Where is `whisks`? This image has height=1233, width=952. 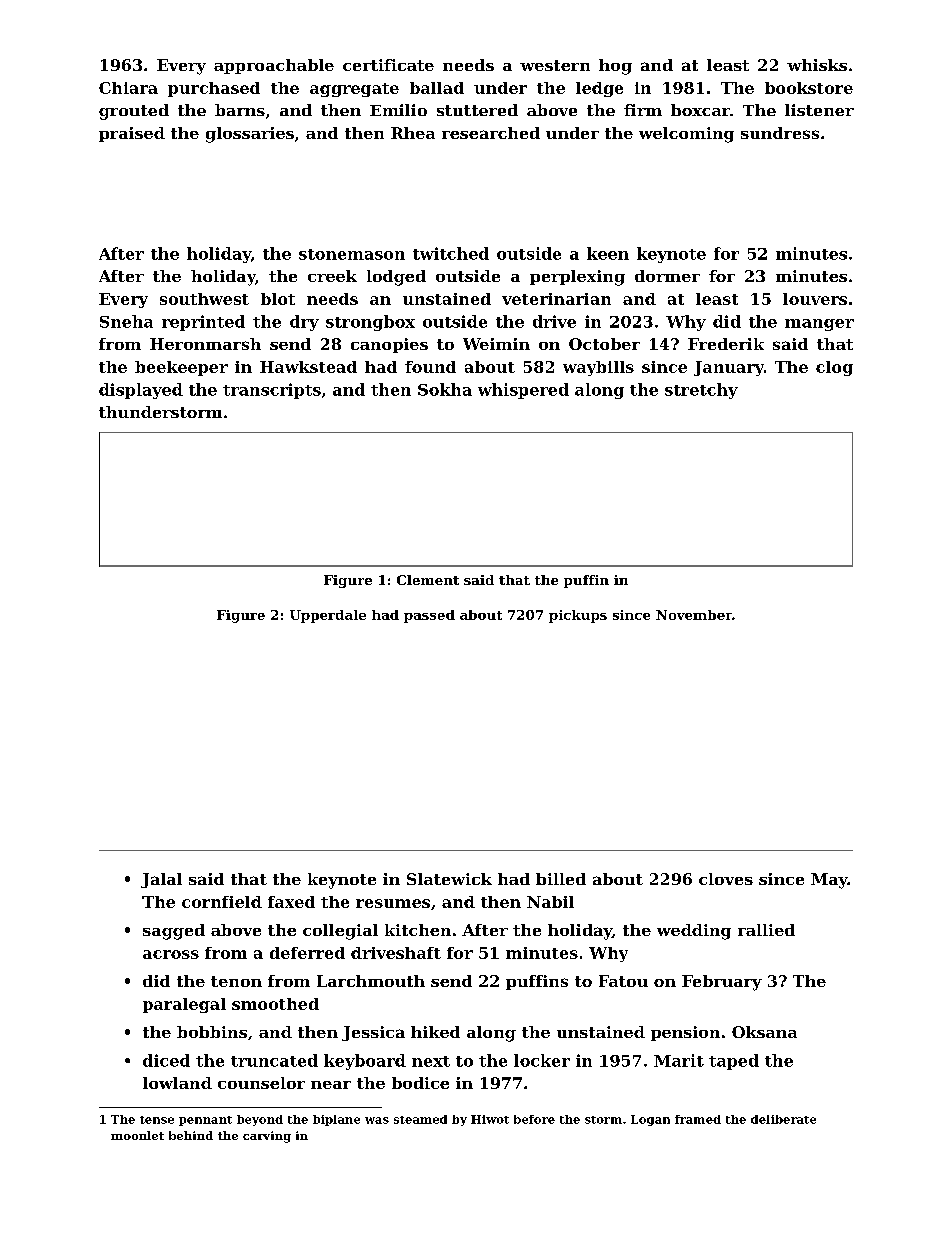
whisks is located at coordinates (817, 65).
